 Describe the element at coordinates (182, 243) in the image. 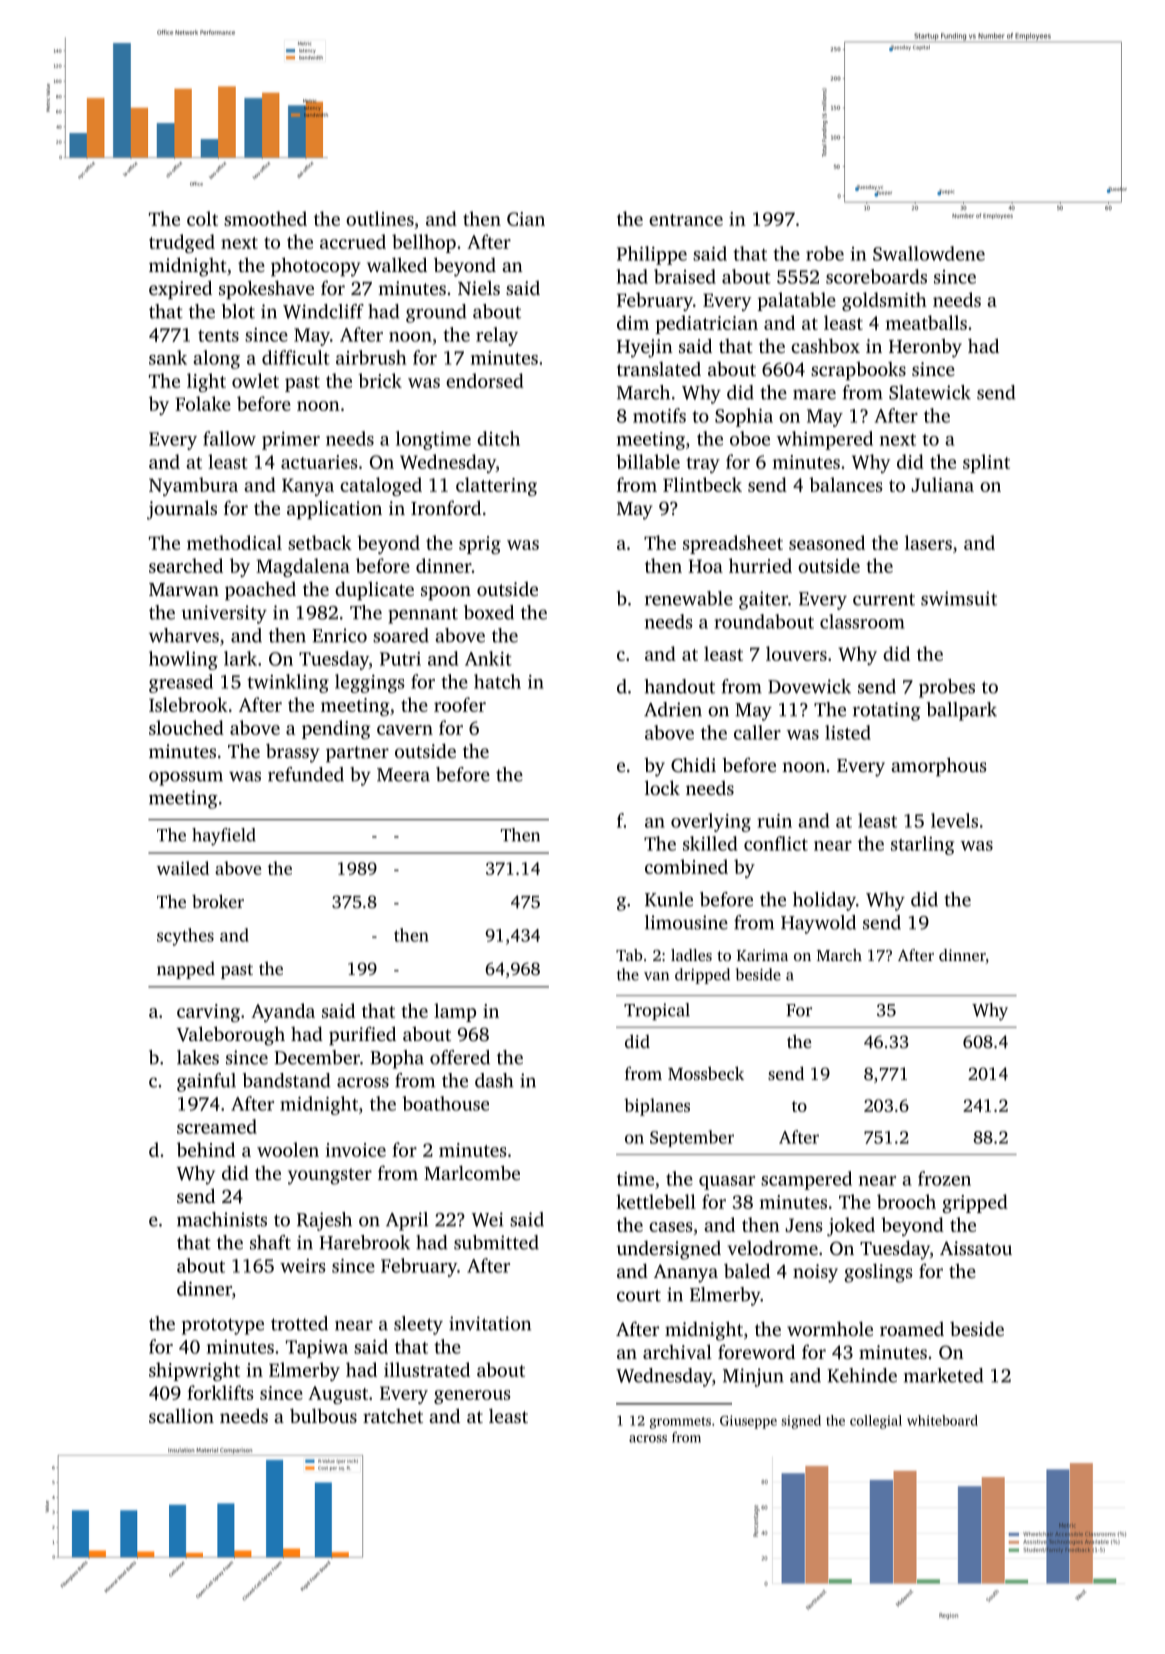

I see `trudged` at that location.
